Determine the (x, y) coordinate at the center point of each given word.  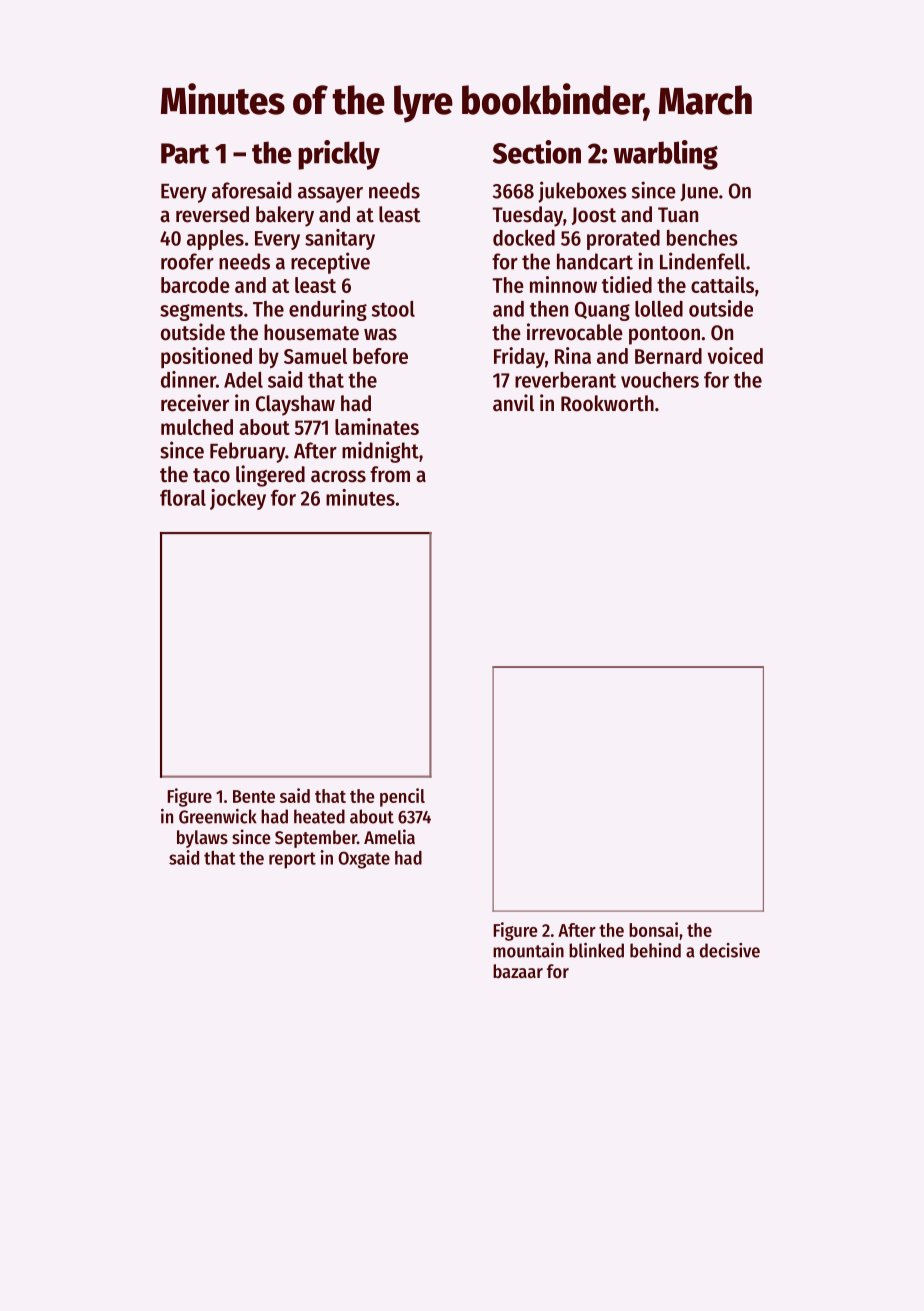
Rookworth (607, 403)
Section (537, 152)
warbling (665, 155)
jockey (238, 499)
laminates (377, 426)
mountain (528, 950)
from (390, 474)
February (247, 452)
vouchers (660, 380)
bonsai (653, 929)
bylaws (202, 839)
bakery (285, 216)
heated (319, 816)
